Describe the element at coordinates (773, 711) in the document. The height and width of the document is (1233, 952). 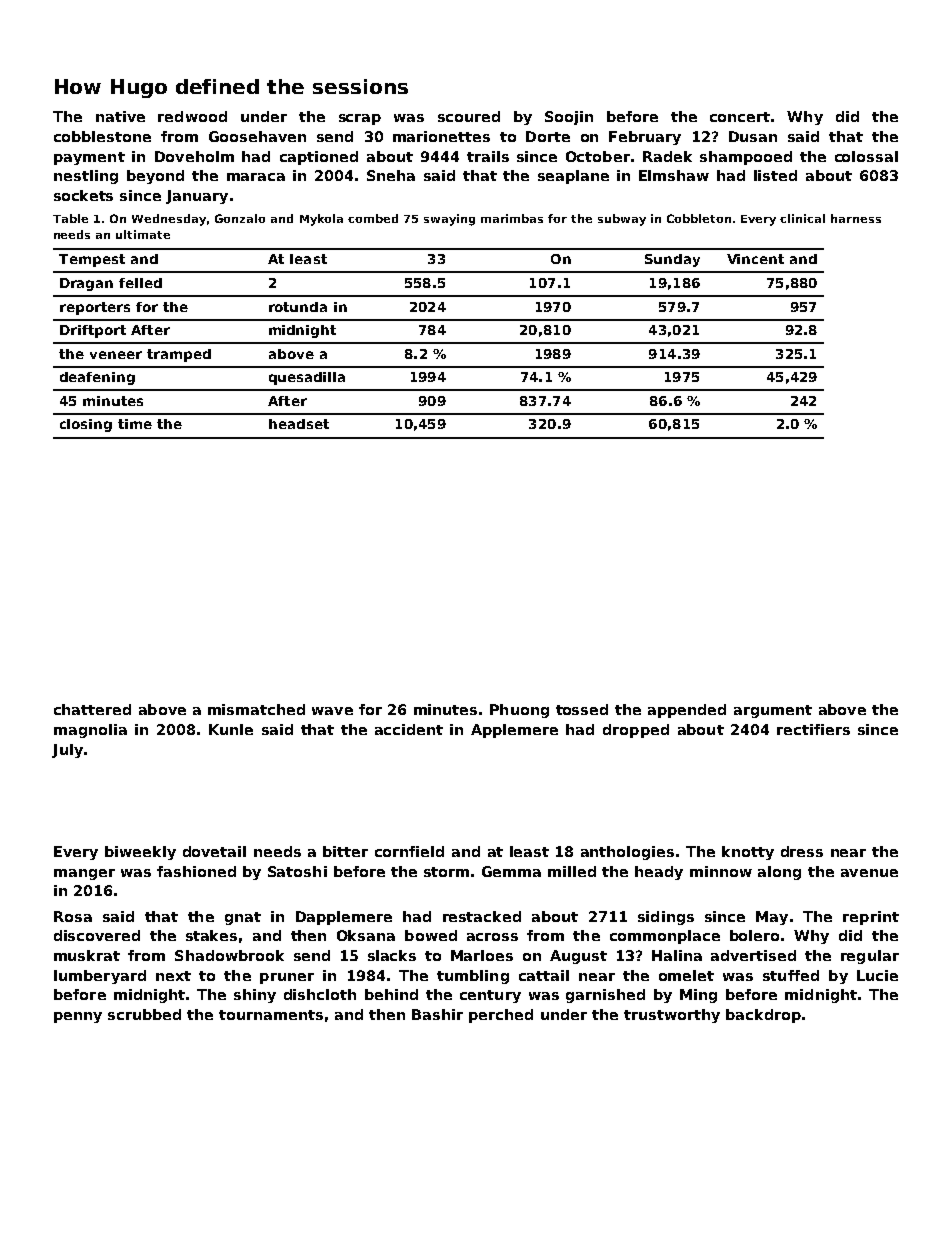
I see `argument` at that location.
